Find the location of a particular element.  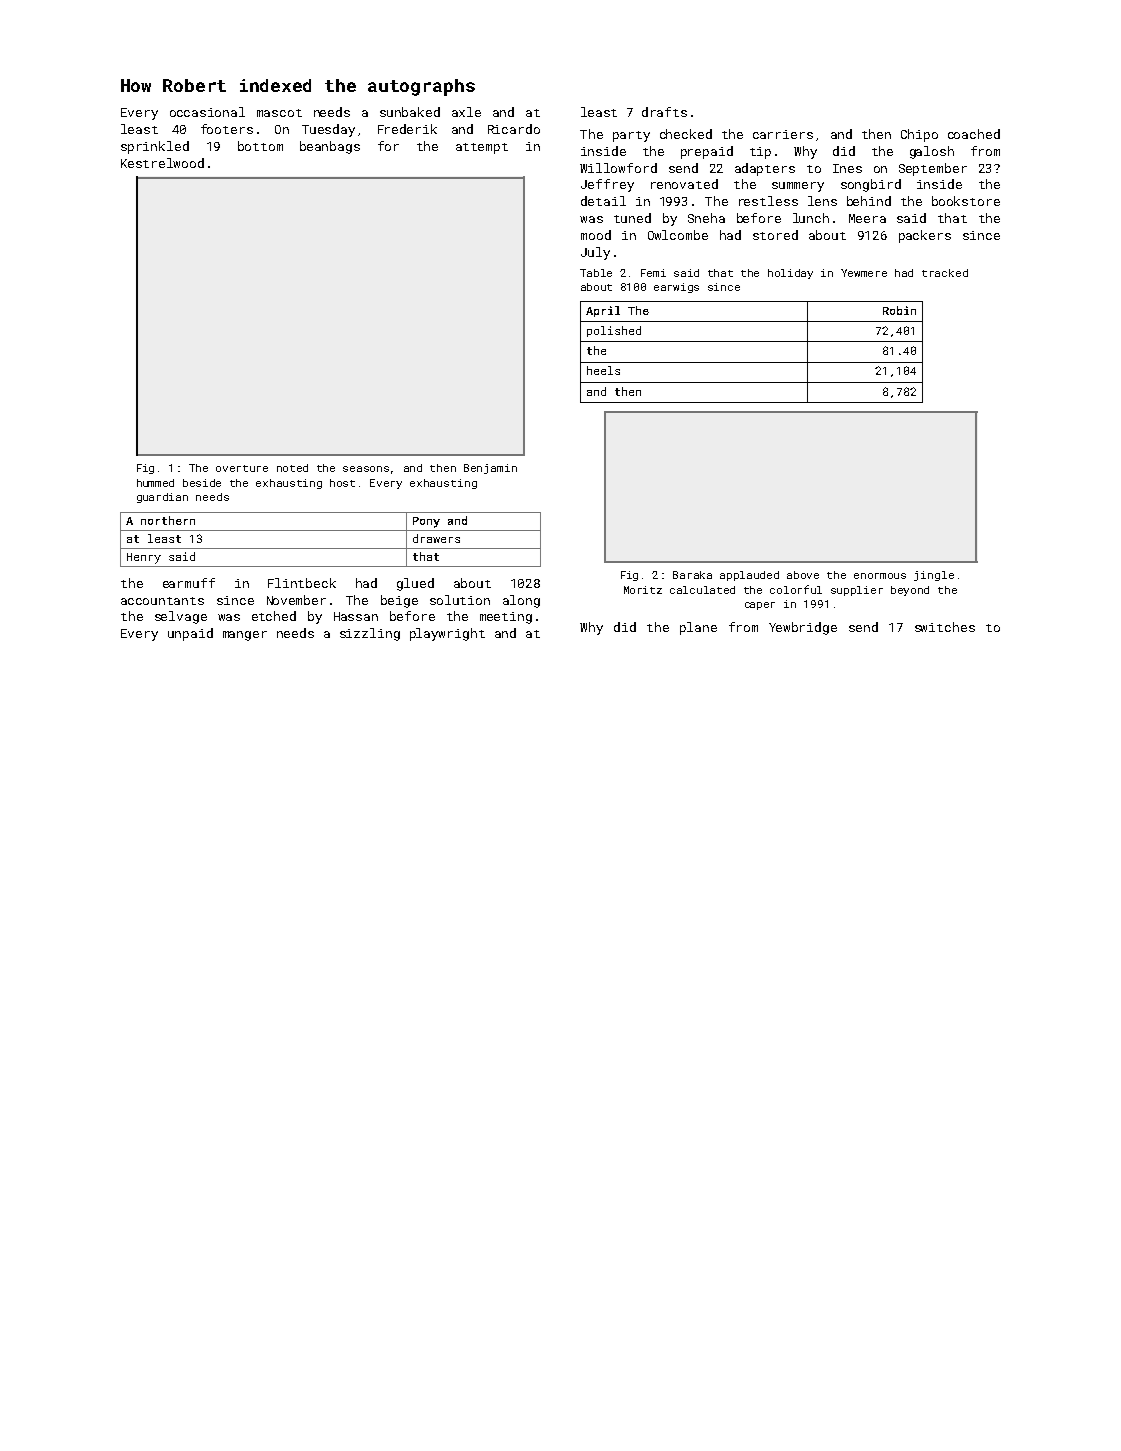

overture is located at coordinates (242, 468).
